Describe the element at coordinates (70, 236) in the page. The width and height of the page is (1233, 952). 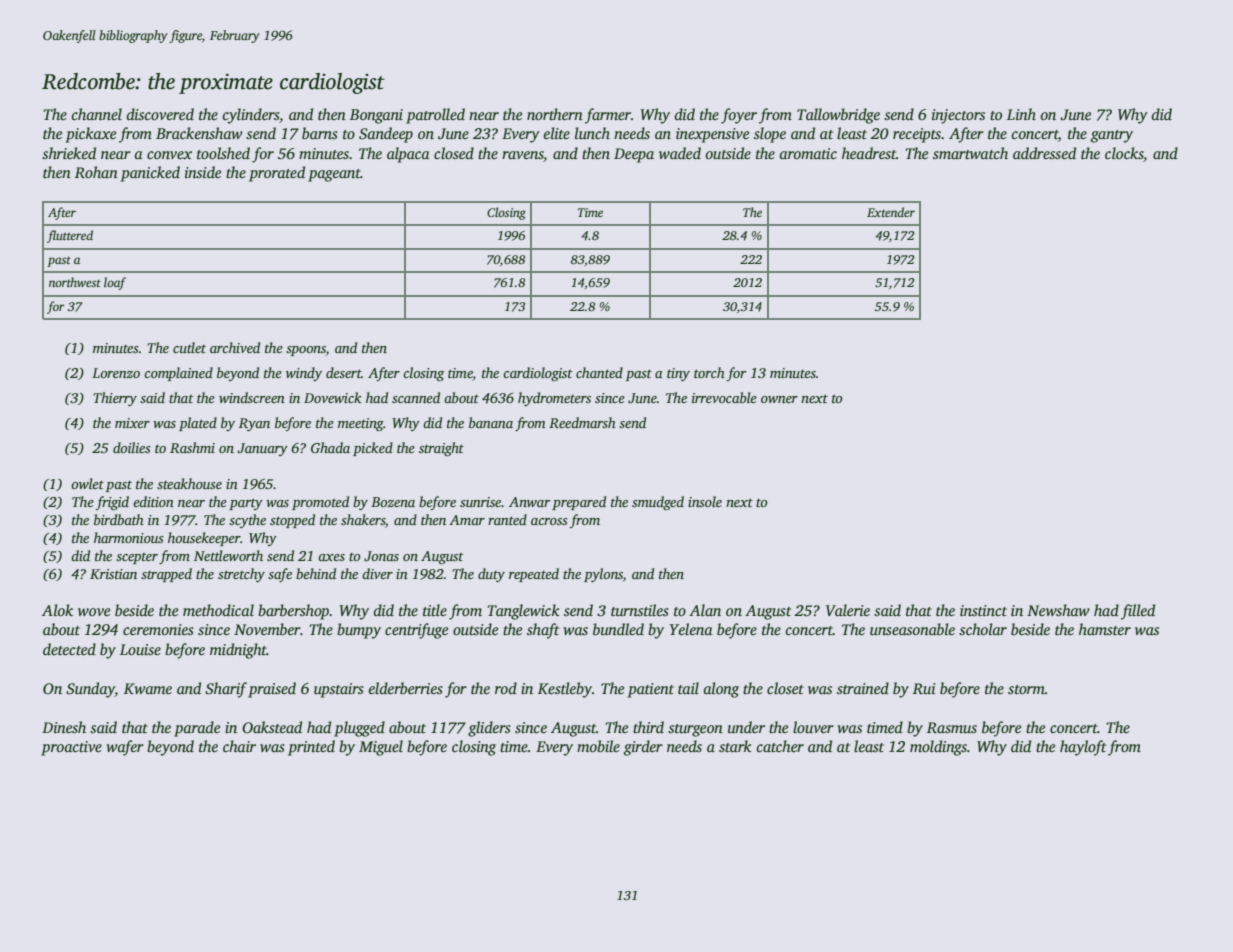
I see `fluttered` at that location.
